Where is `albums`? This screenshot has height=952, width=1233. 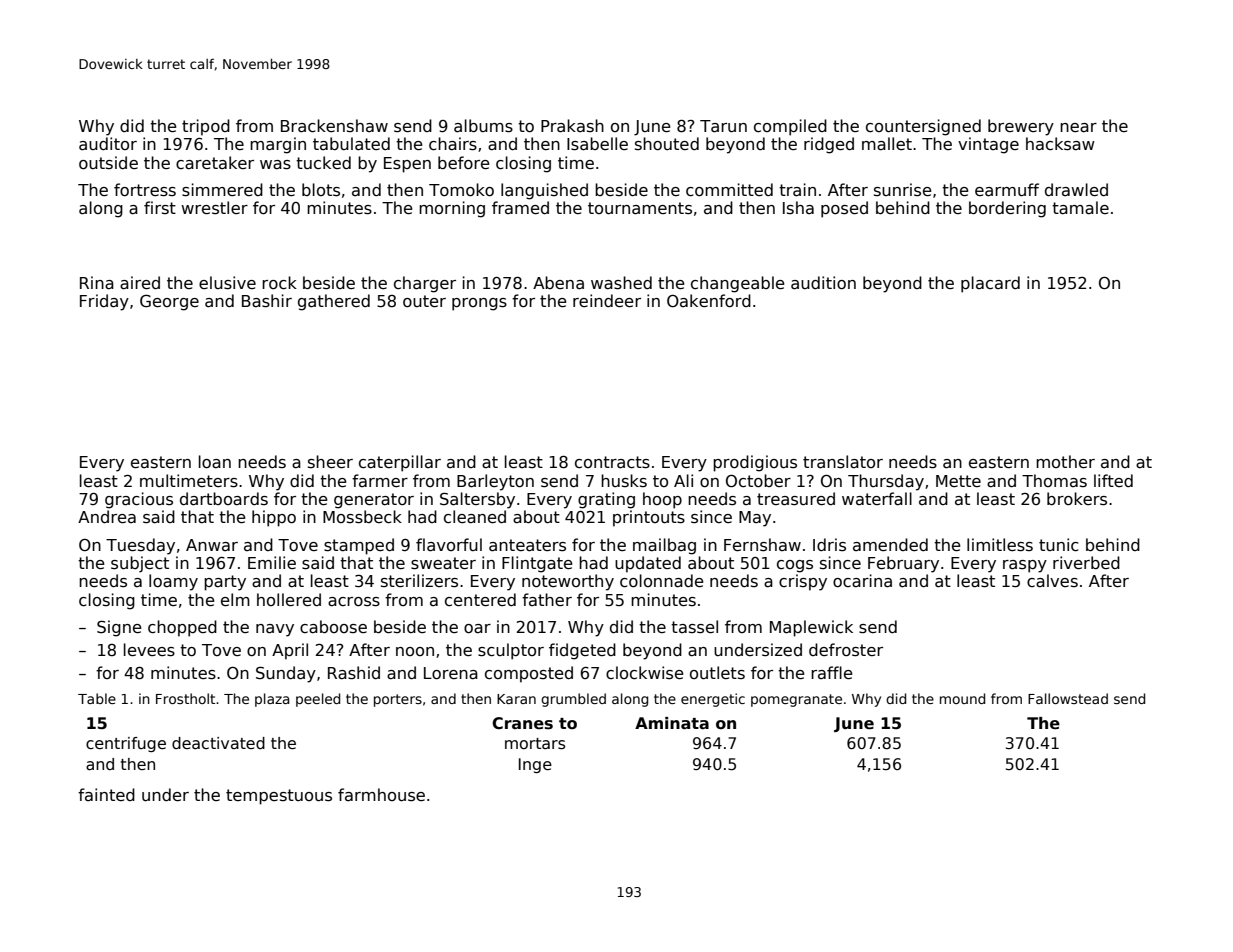 albums is located at coordinates (483, 126).
